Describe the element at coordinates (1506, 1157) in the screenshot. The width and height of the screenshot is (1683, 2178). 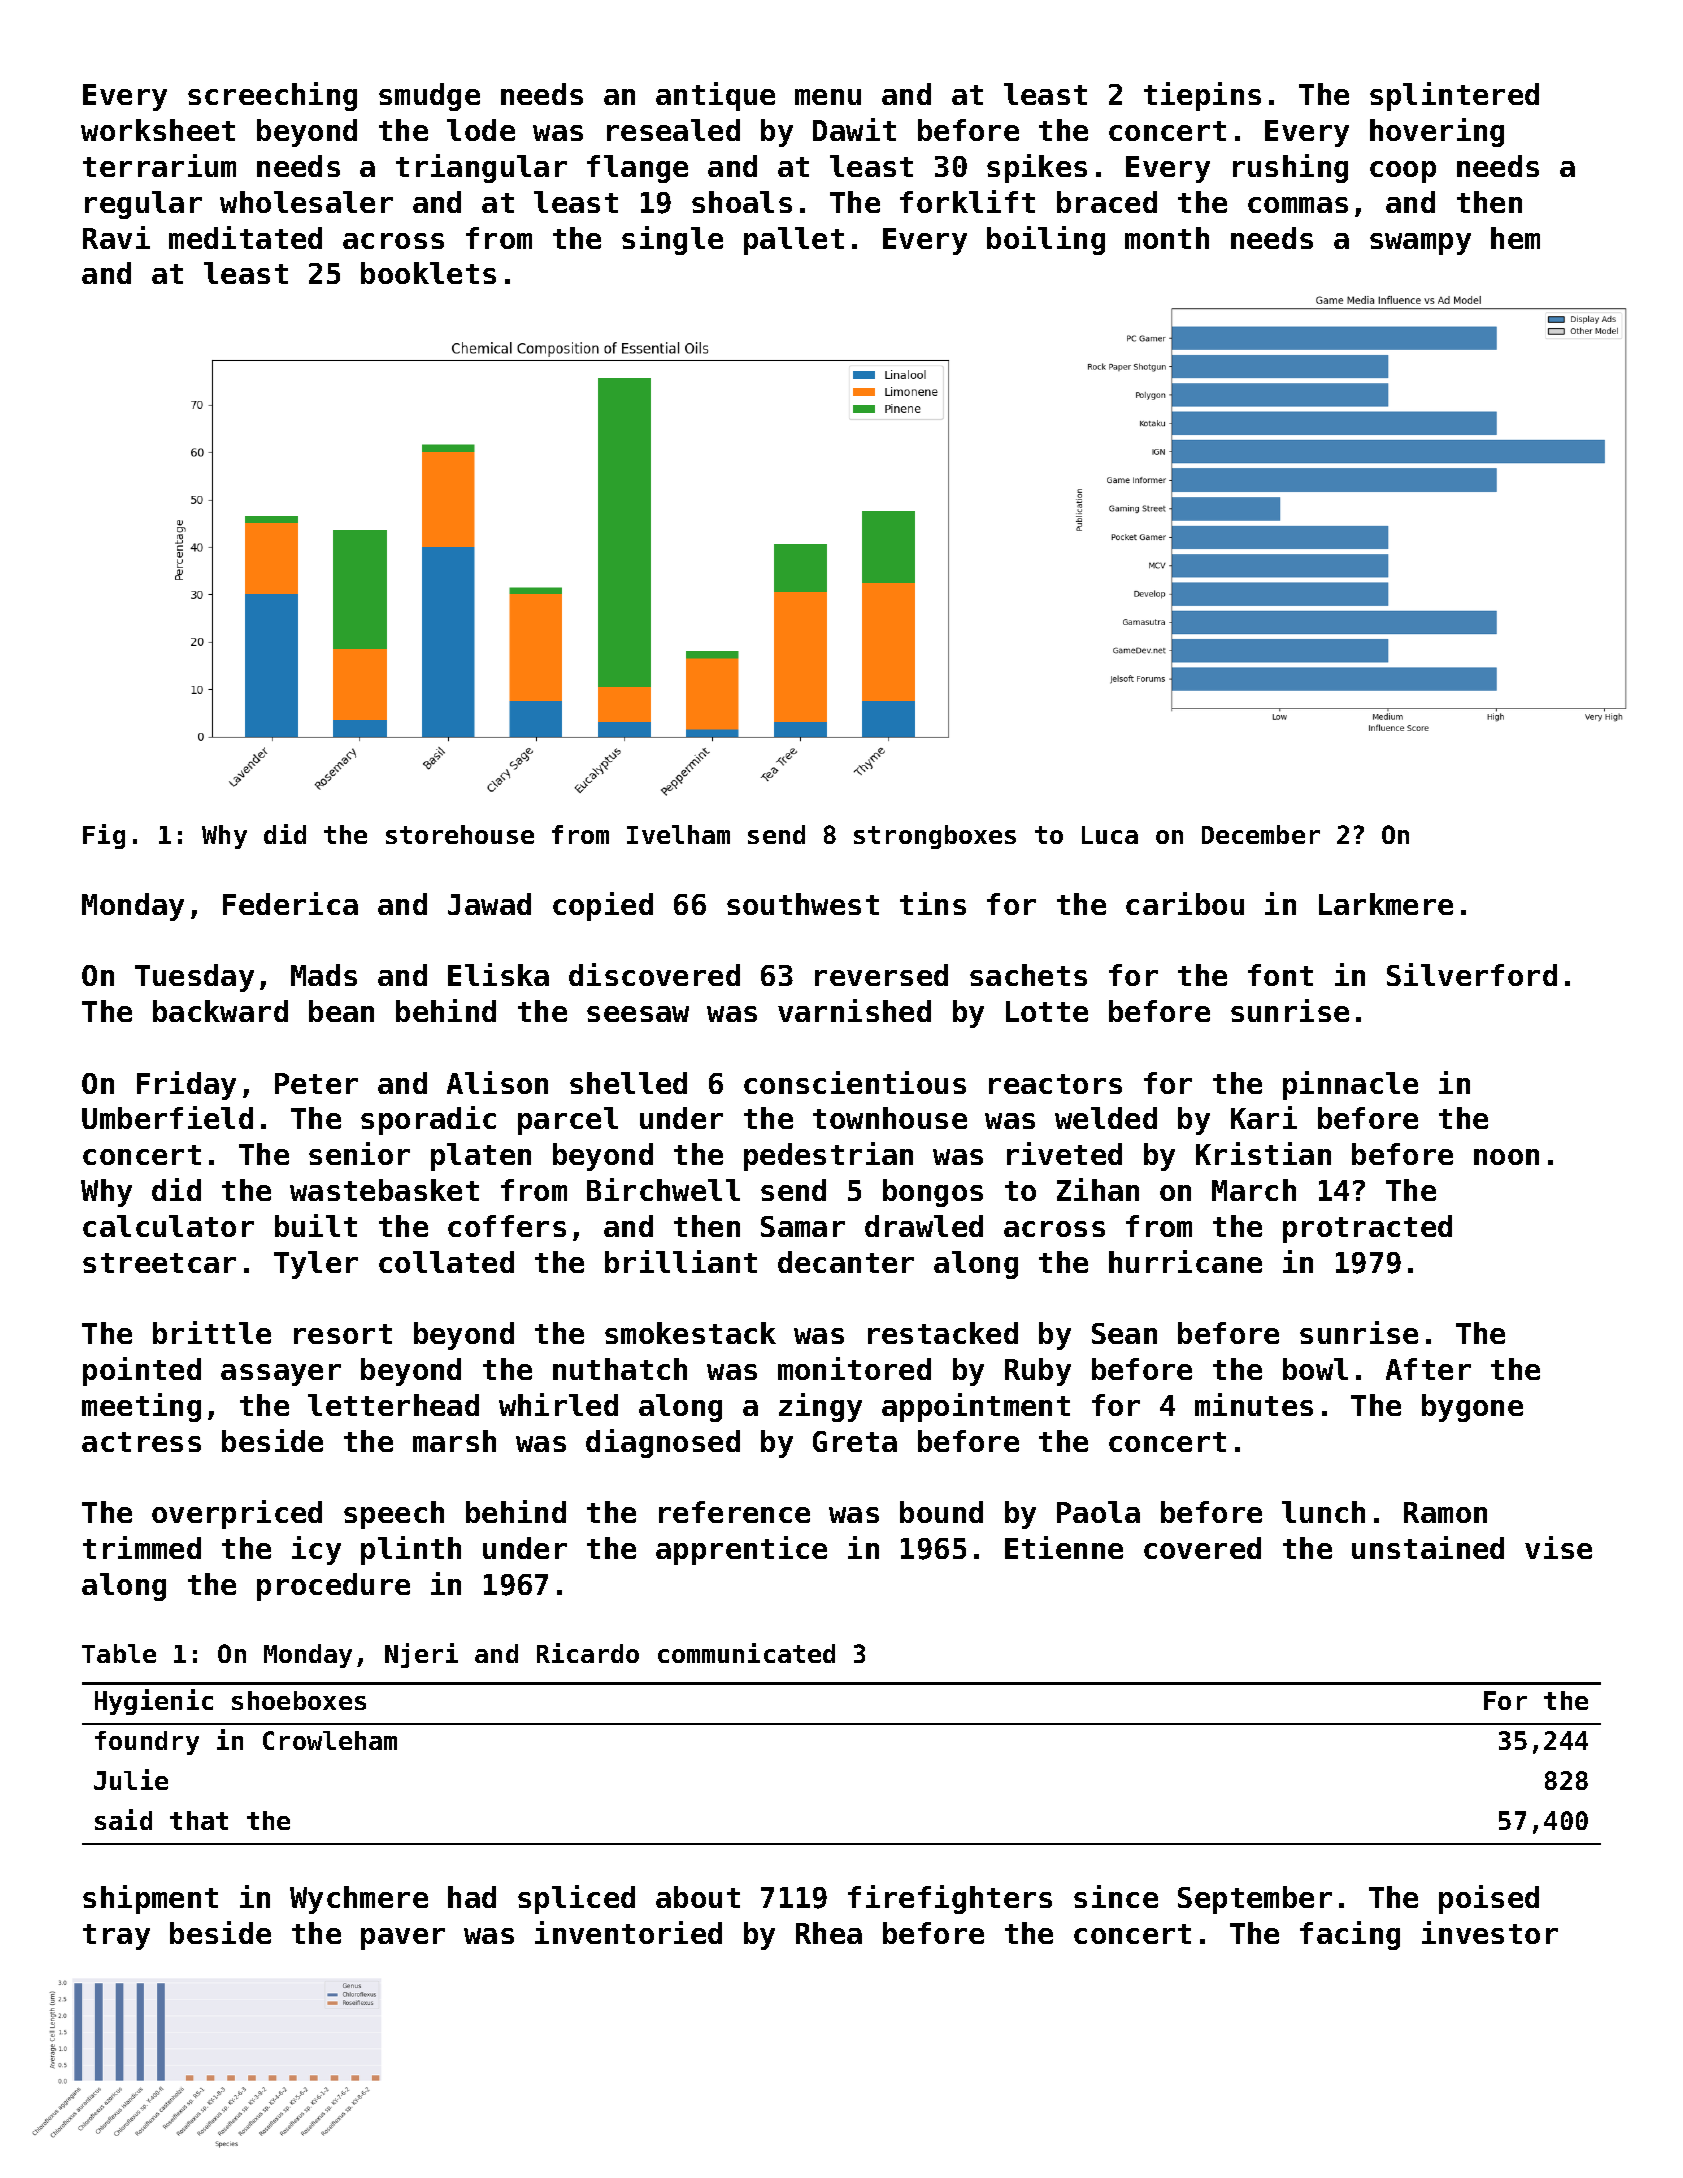
I see `noon` at that location.
